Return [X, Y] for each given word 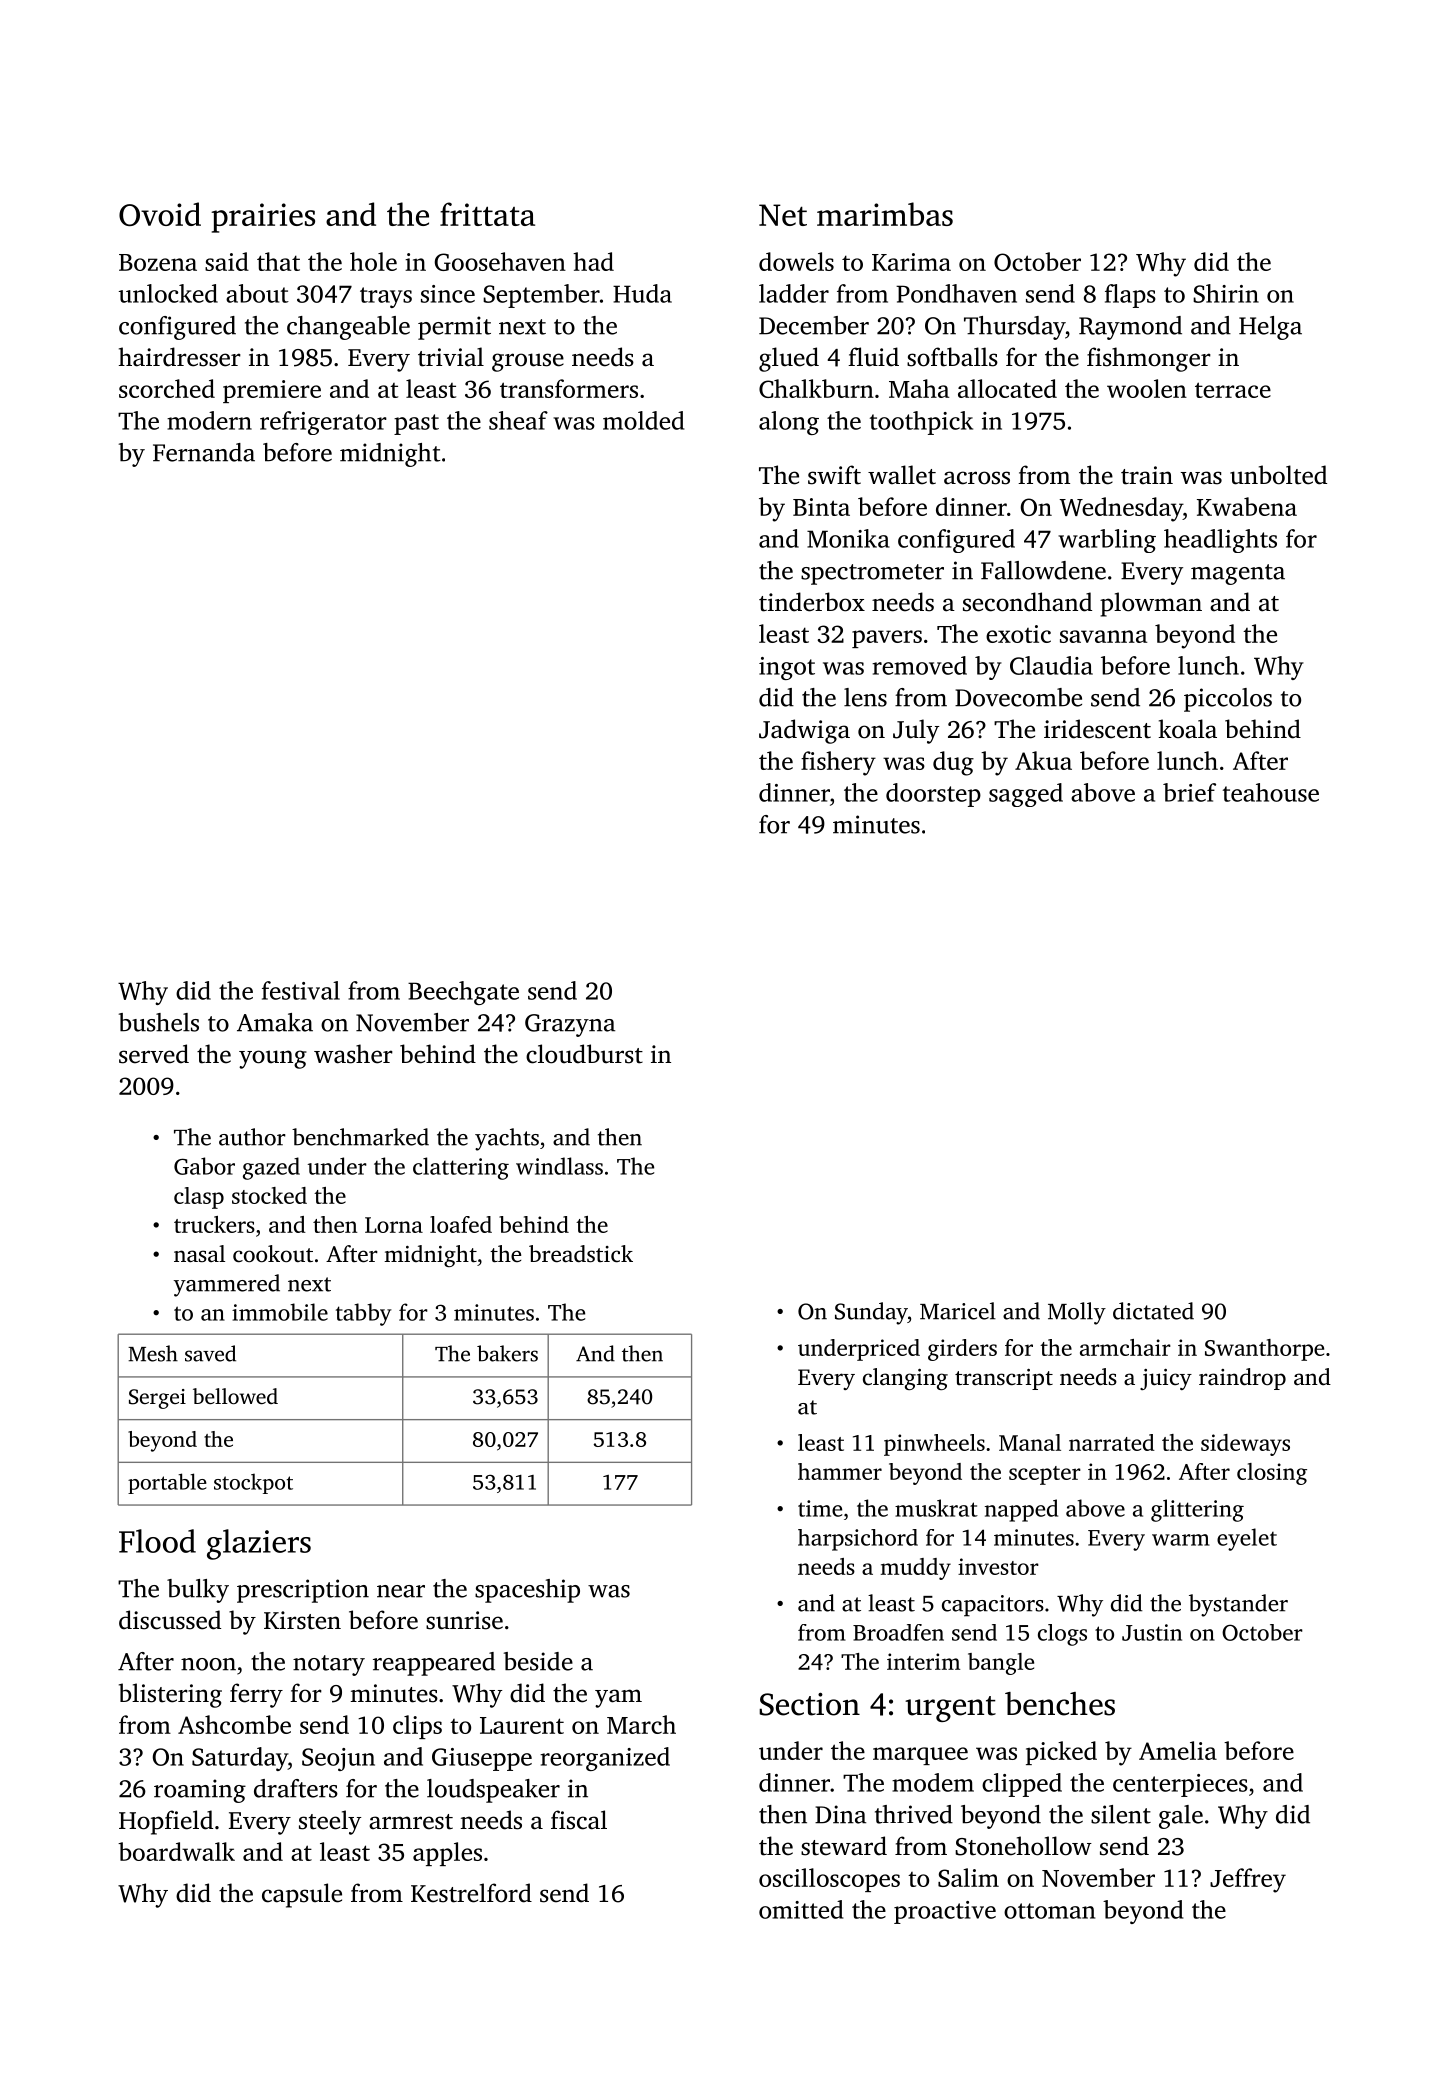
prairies [263, 218]
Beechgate [463, 993]
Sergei [157, 1399]
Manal [1030, 1442]
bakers [507, 1353]
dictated [1153, 1311]
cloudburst [584, 1054]
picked [1061, 1753]
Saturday [240, 1759]
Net [783, 215]
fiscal [579, 1820]
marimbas [885, 214]
